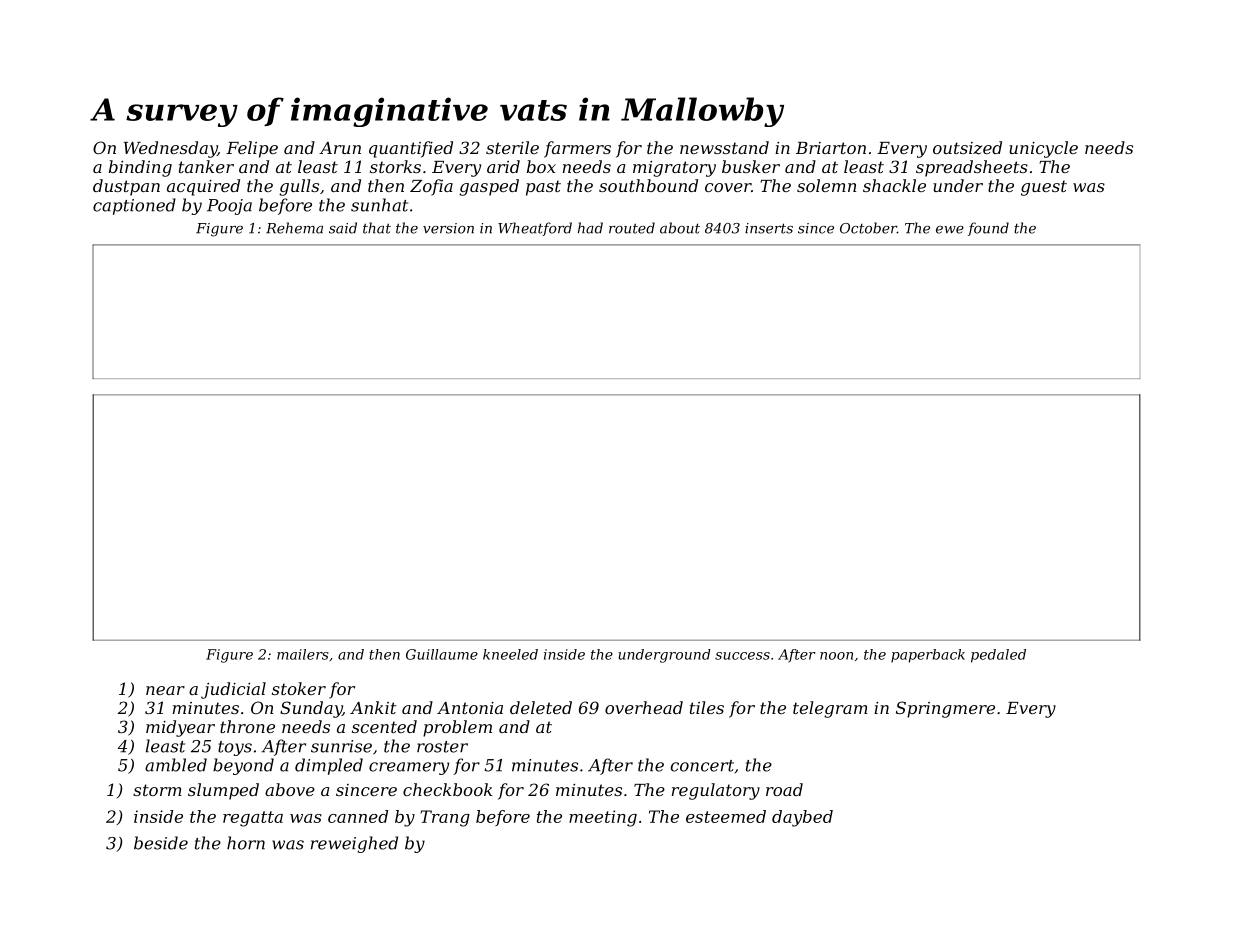 Image resolution: width=1233 pixels, height=952 pixels. What do you see at coordinates (945, 709) in the document?
I see `Springmere` at bounding box center [945, 709].
